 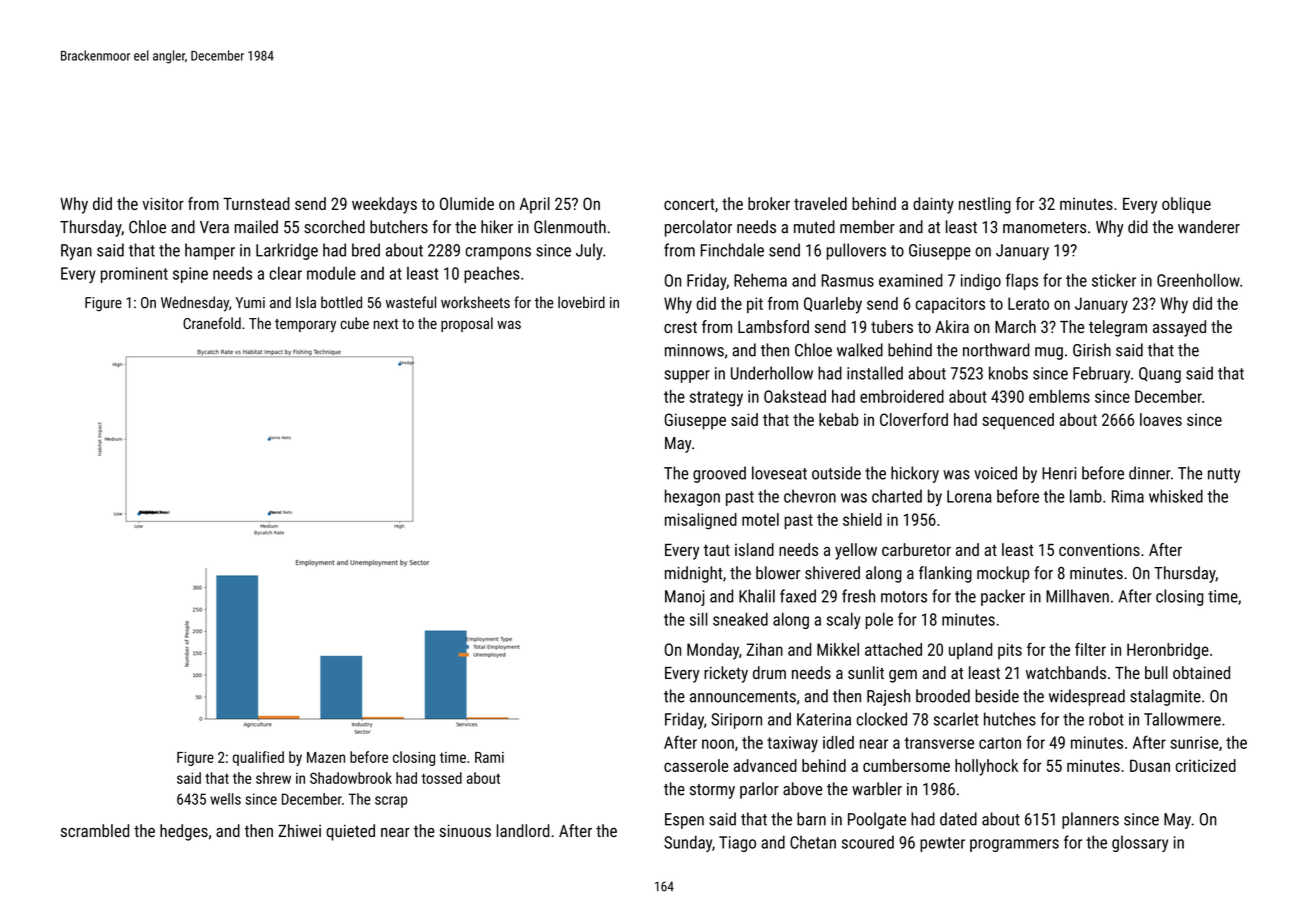 I want to click on Tiago, so click(x=737, y=844).
